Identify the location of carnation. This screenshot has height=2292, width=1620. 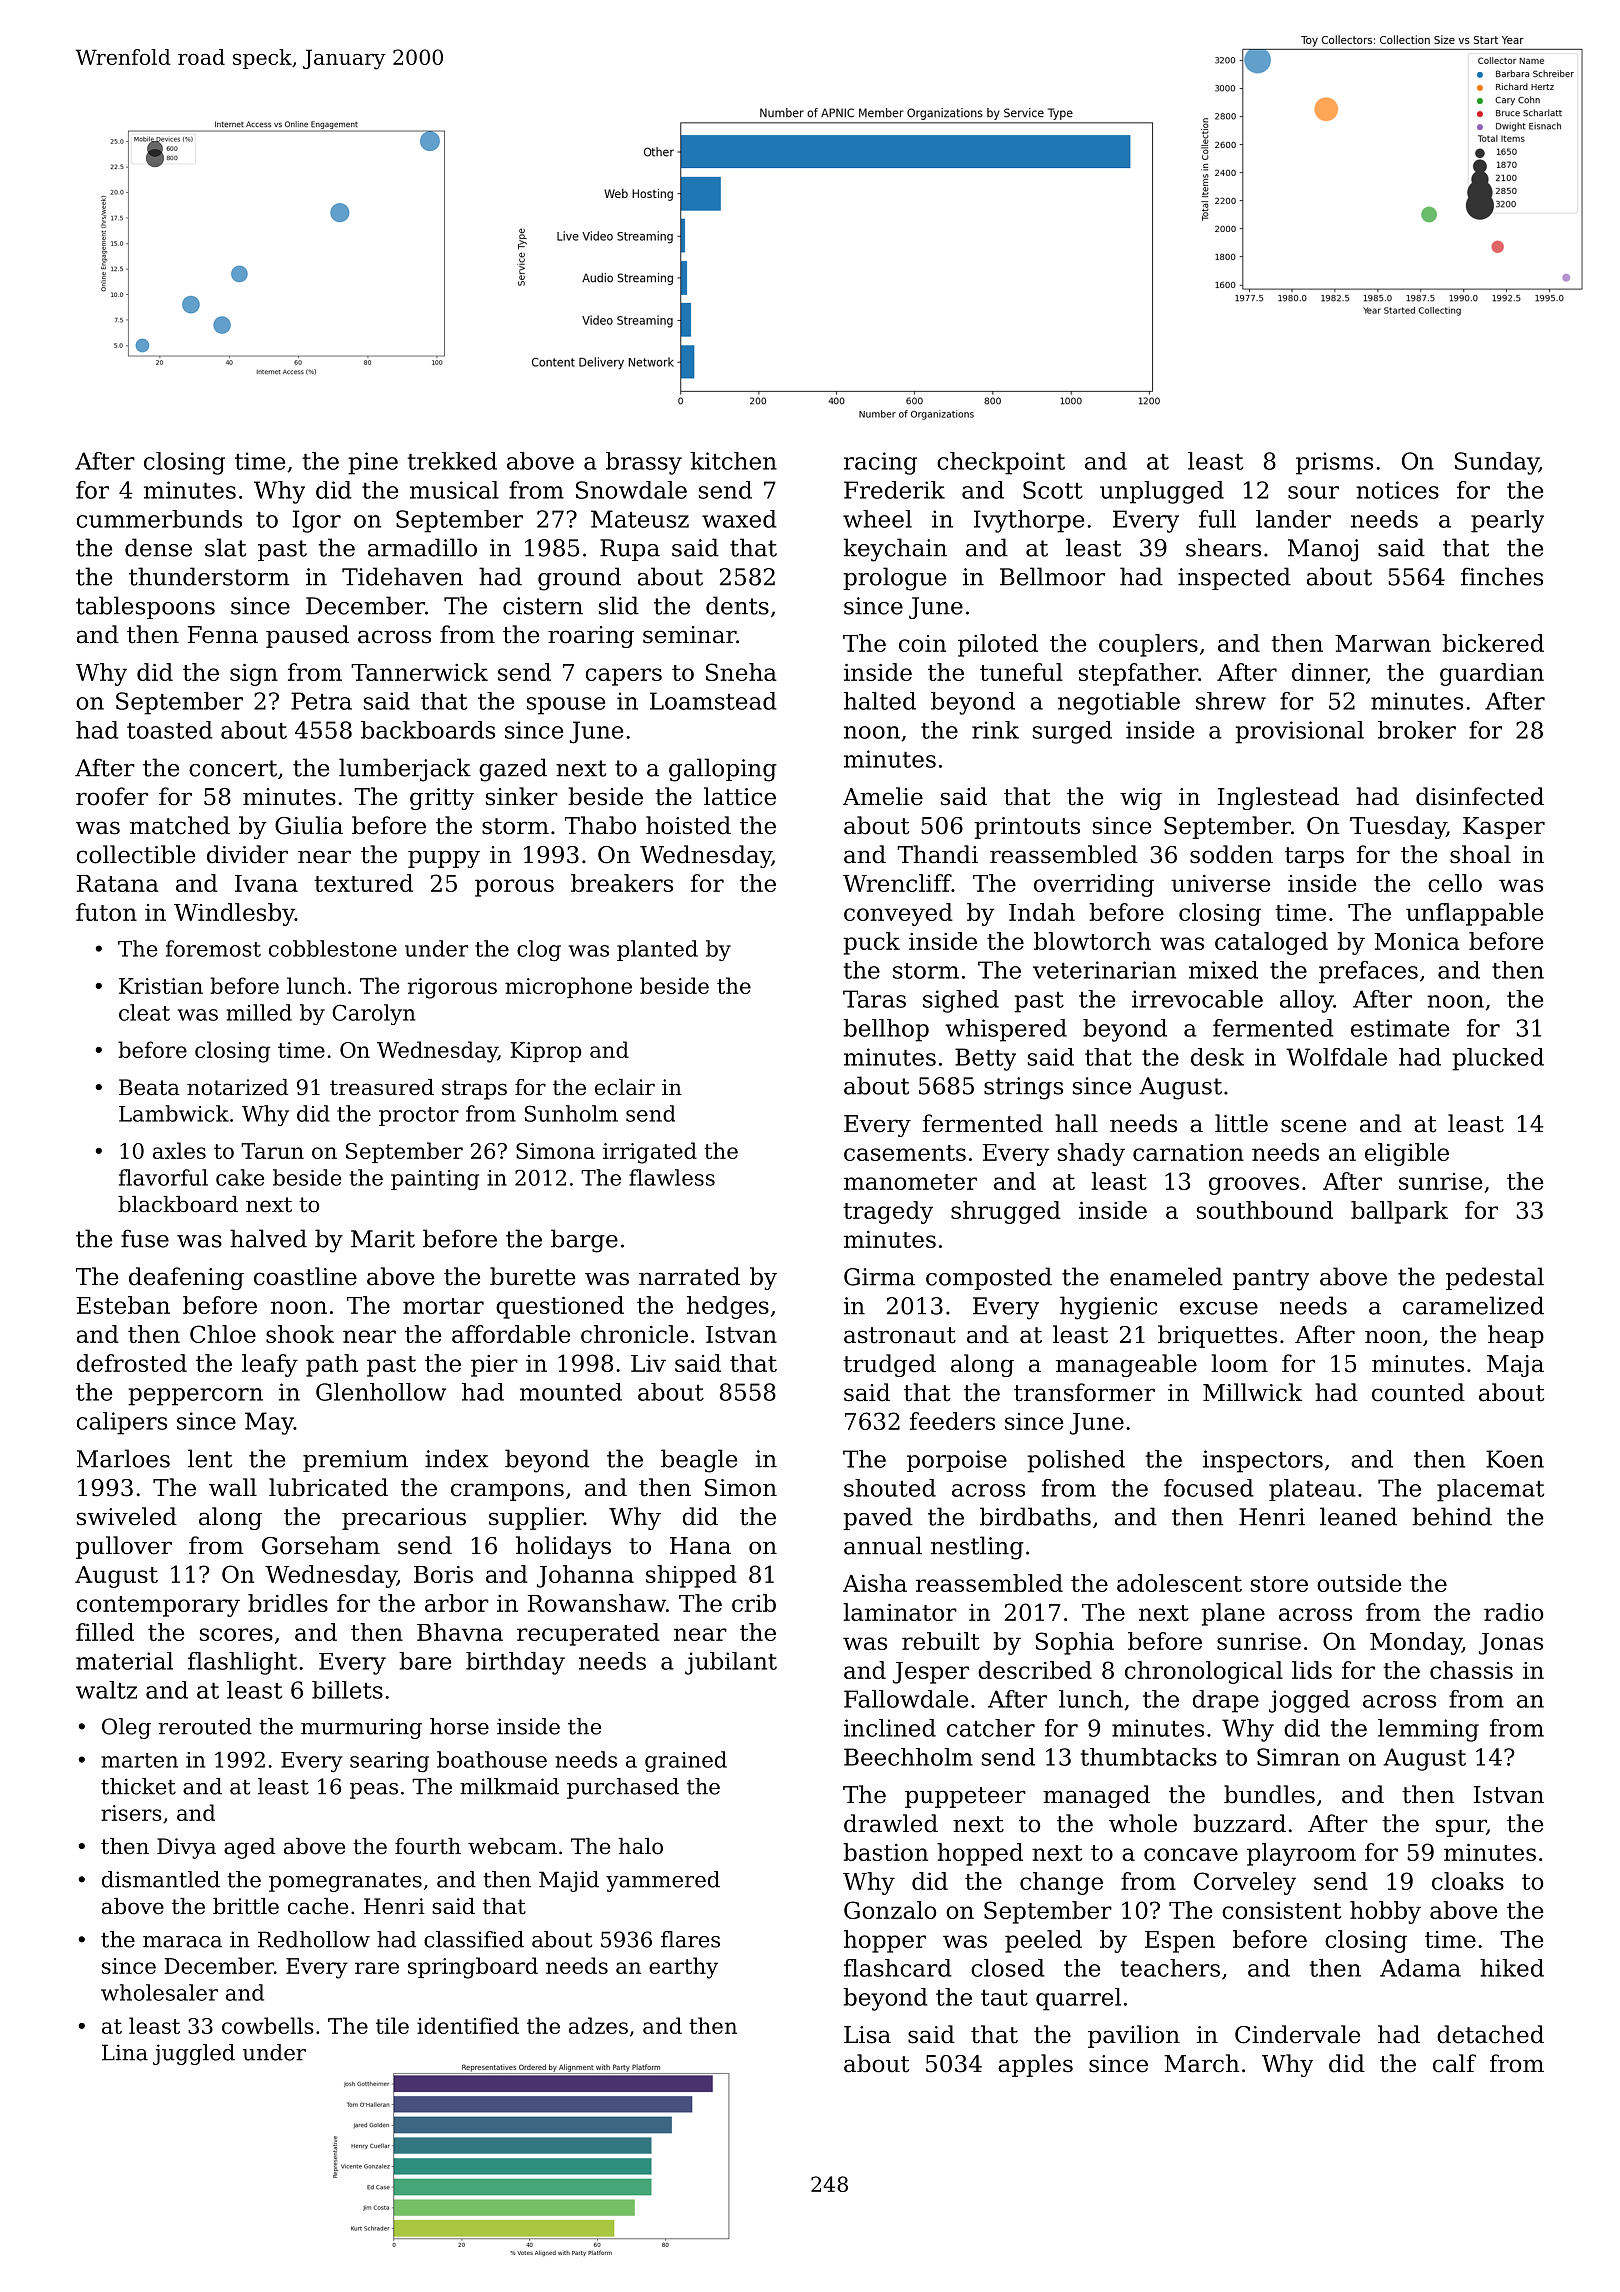
(1188, 1152).
